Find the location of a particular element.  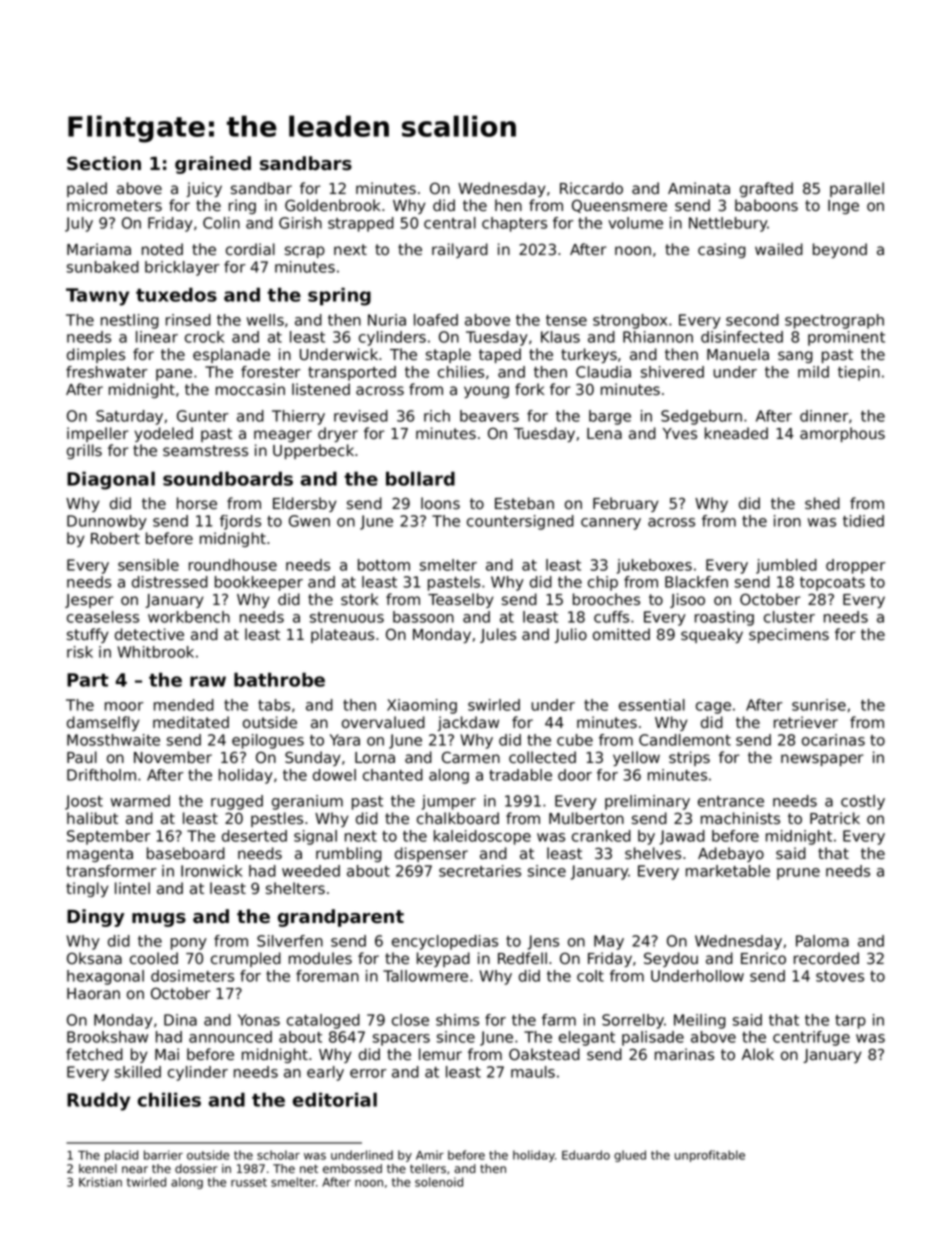

countersigned is located at coordinates (520, 522).
